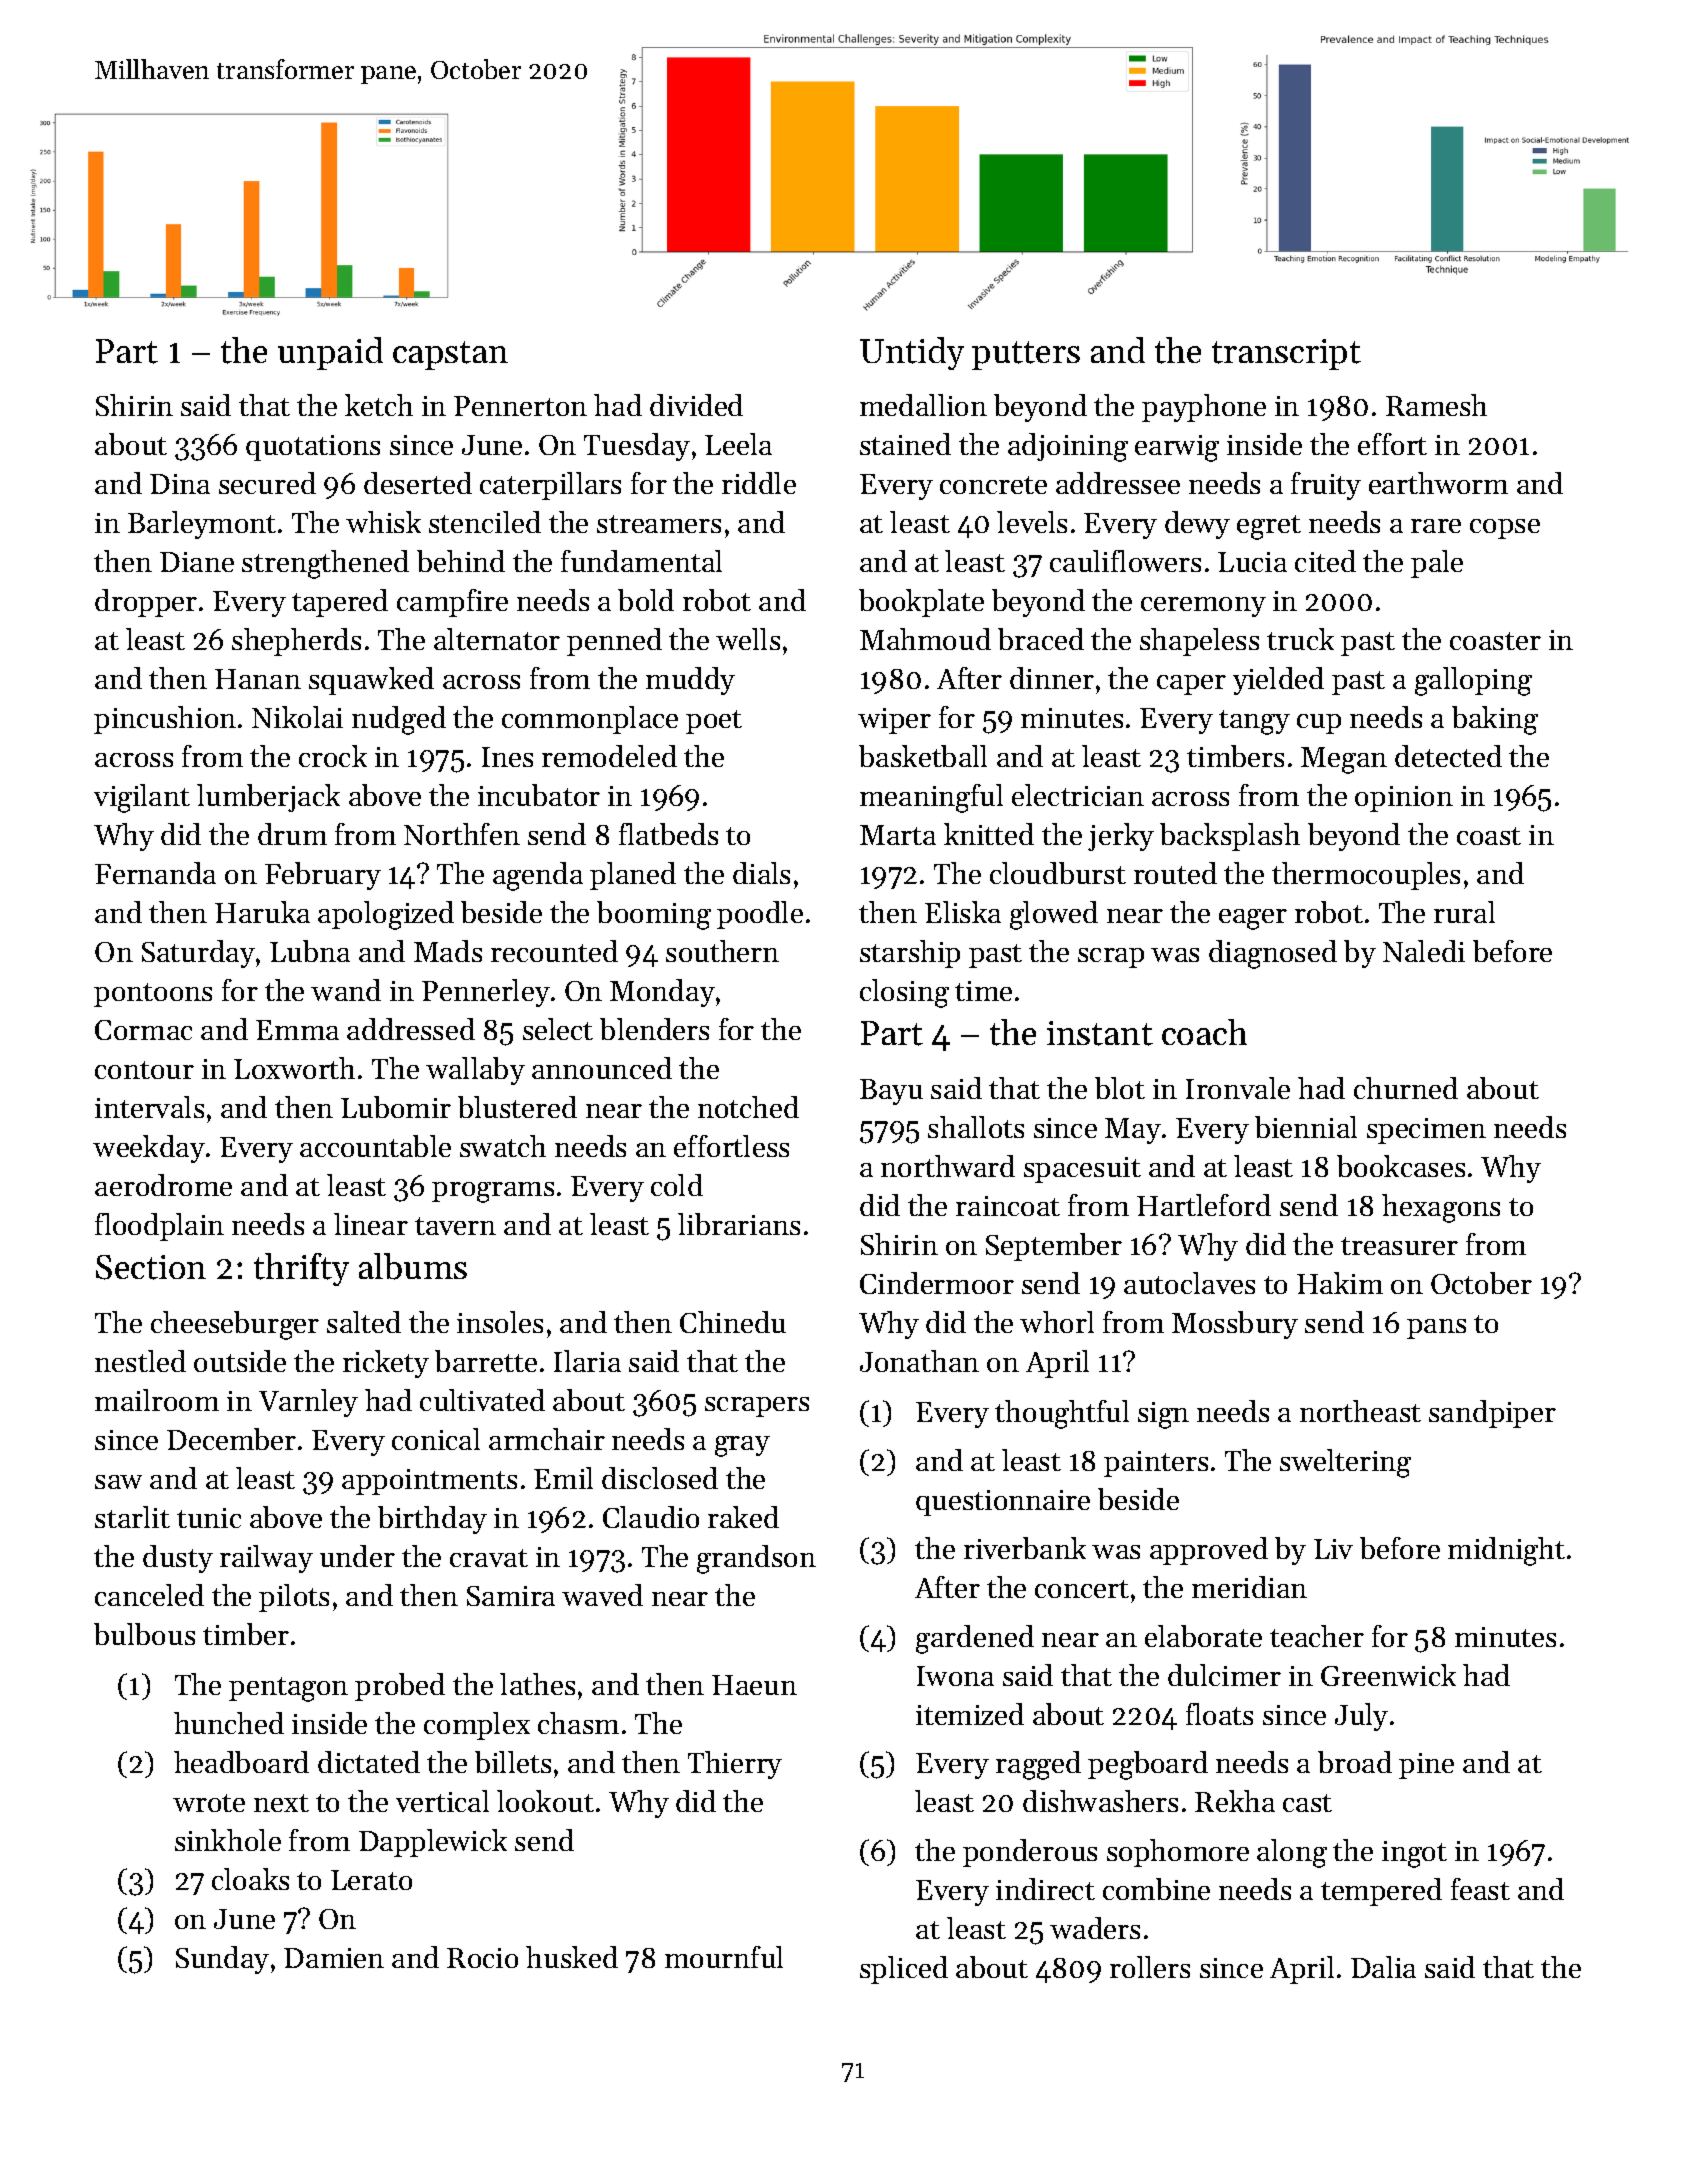  Describe the element at coordinates (1426, 1766) in the page. I see `pine` at that location.
